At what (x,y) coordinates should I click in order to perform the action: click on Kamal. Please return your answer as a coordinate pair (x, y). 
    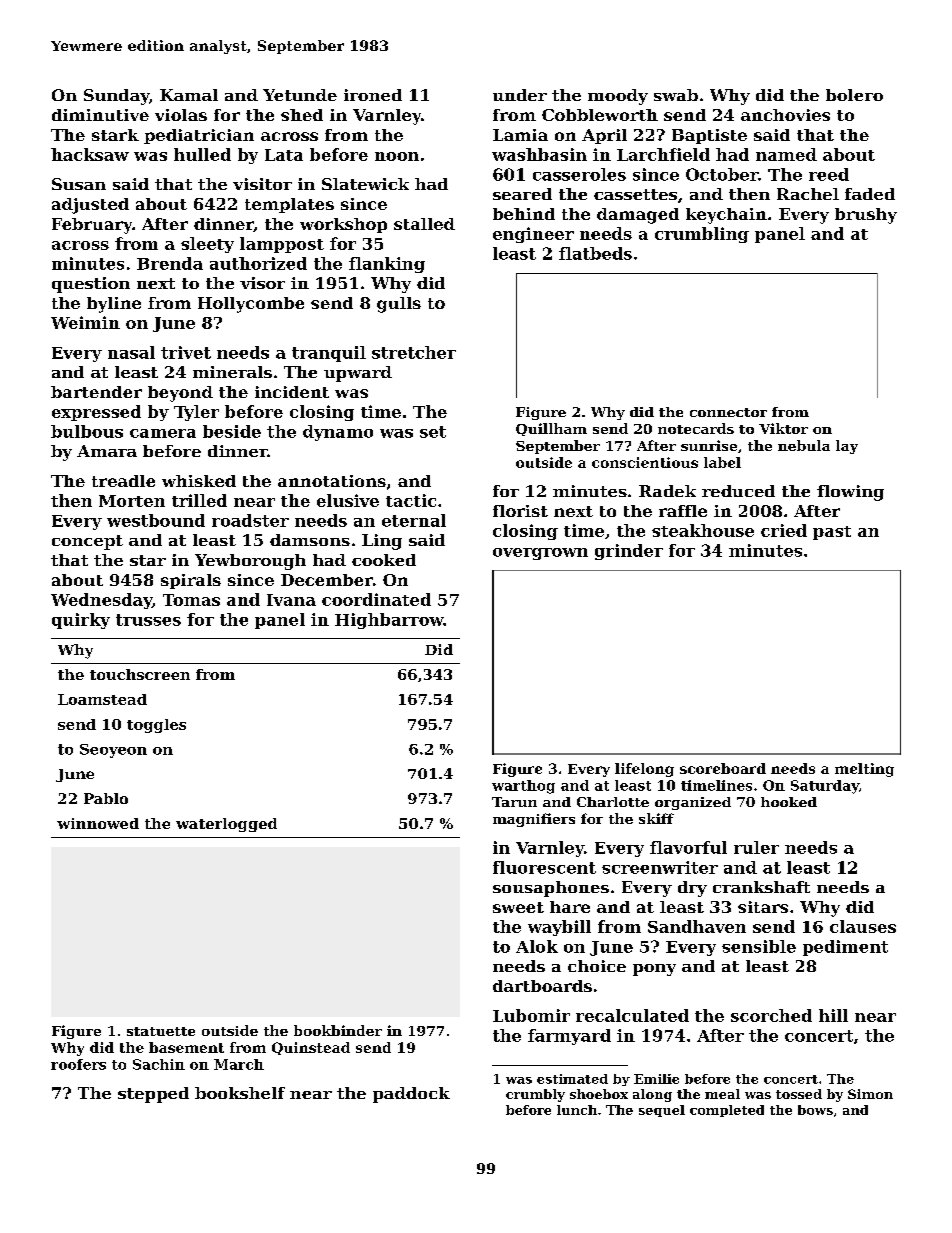
    Looking at the image, I should click on (189, 95).
